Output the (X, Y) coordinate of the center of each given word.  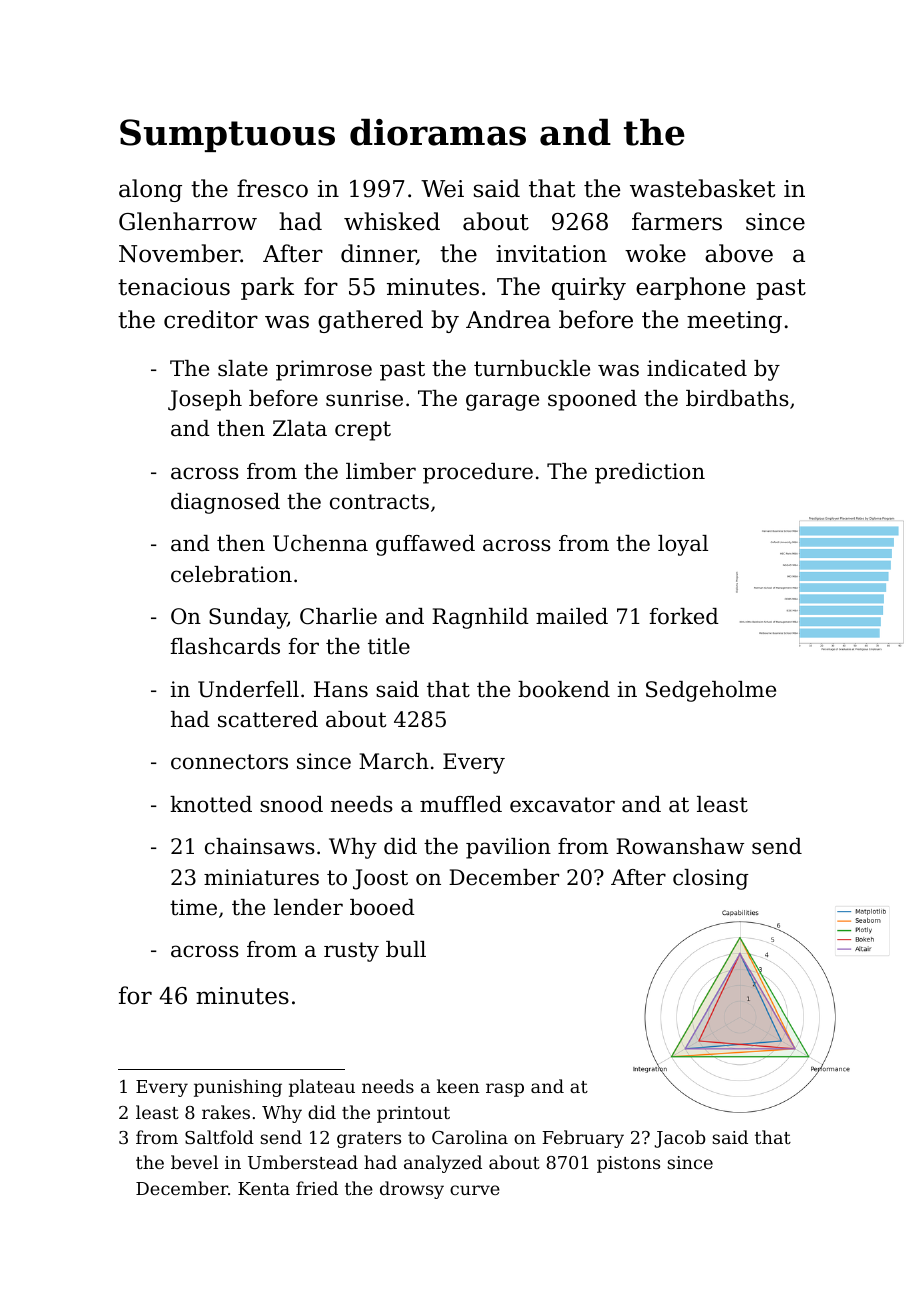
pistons (628, 1164)
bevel (194, 1162)
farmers (677, 221)
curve (475, 1190)
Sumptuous (227, 135)
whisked (392, 221)
